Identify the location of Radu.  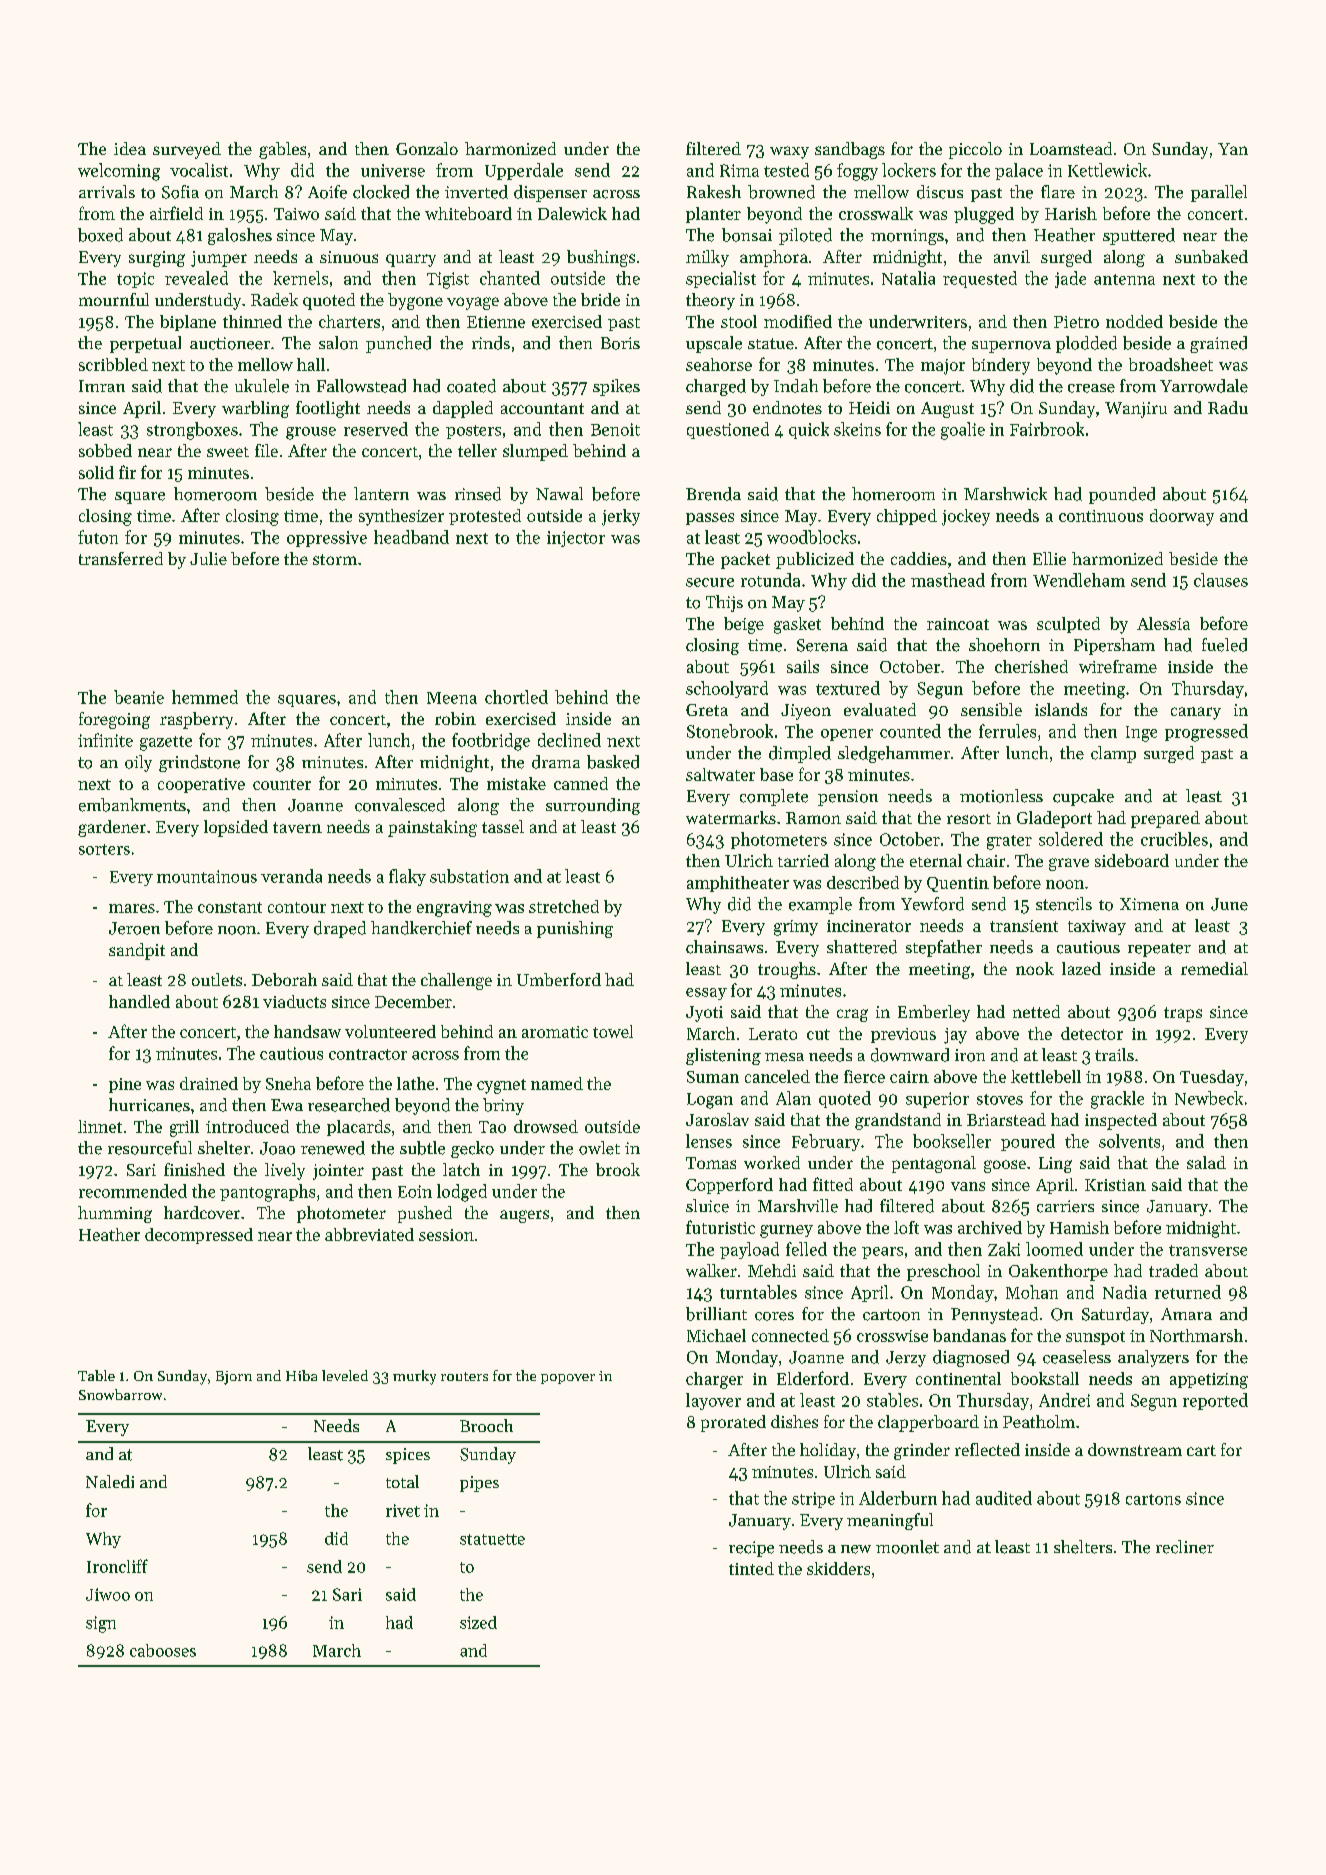
(1228, 407).
